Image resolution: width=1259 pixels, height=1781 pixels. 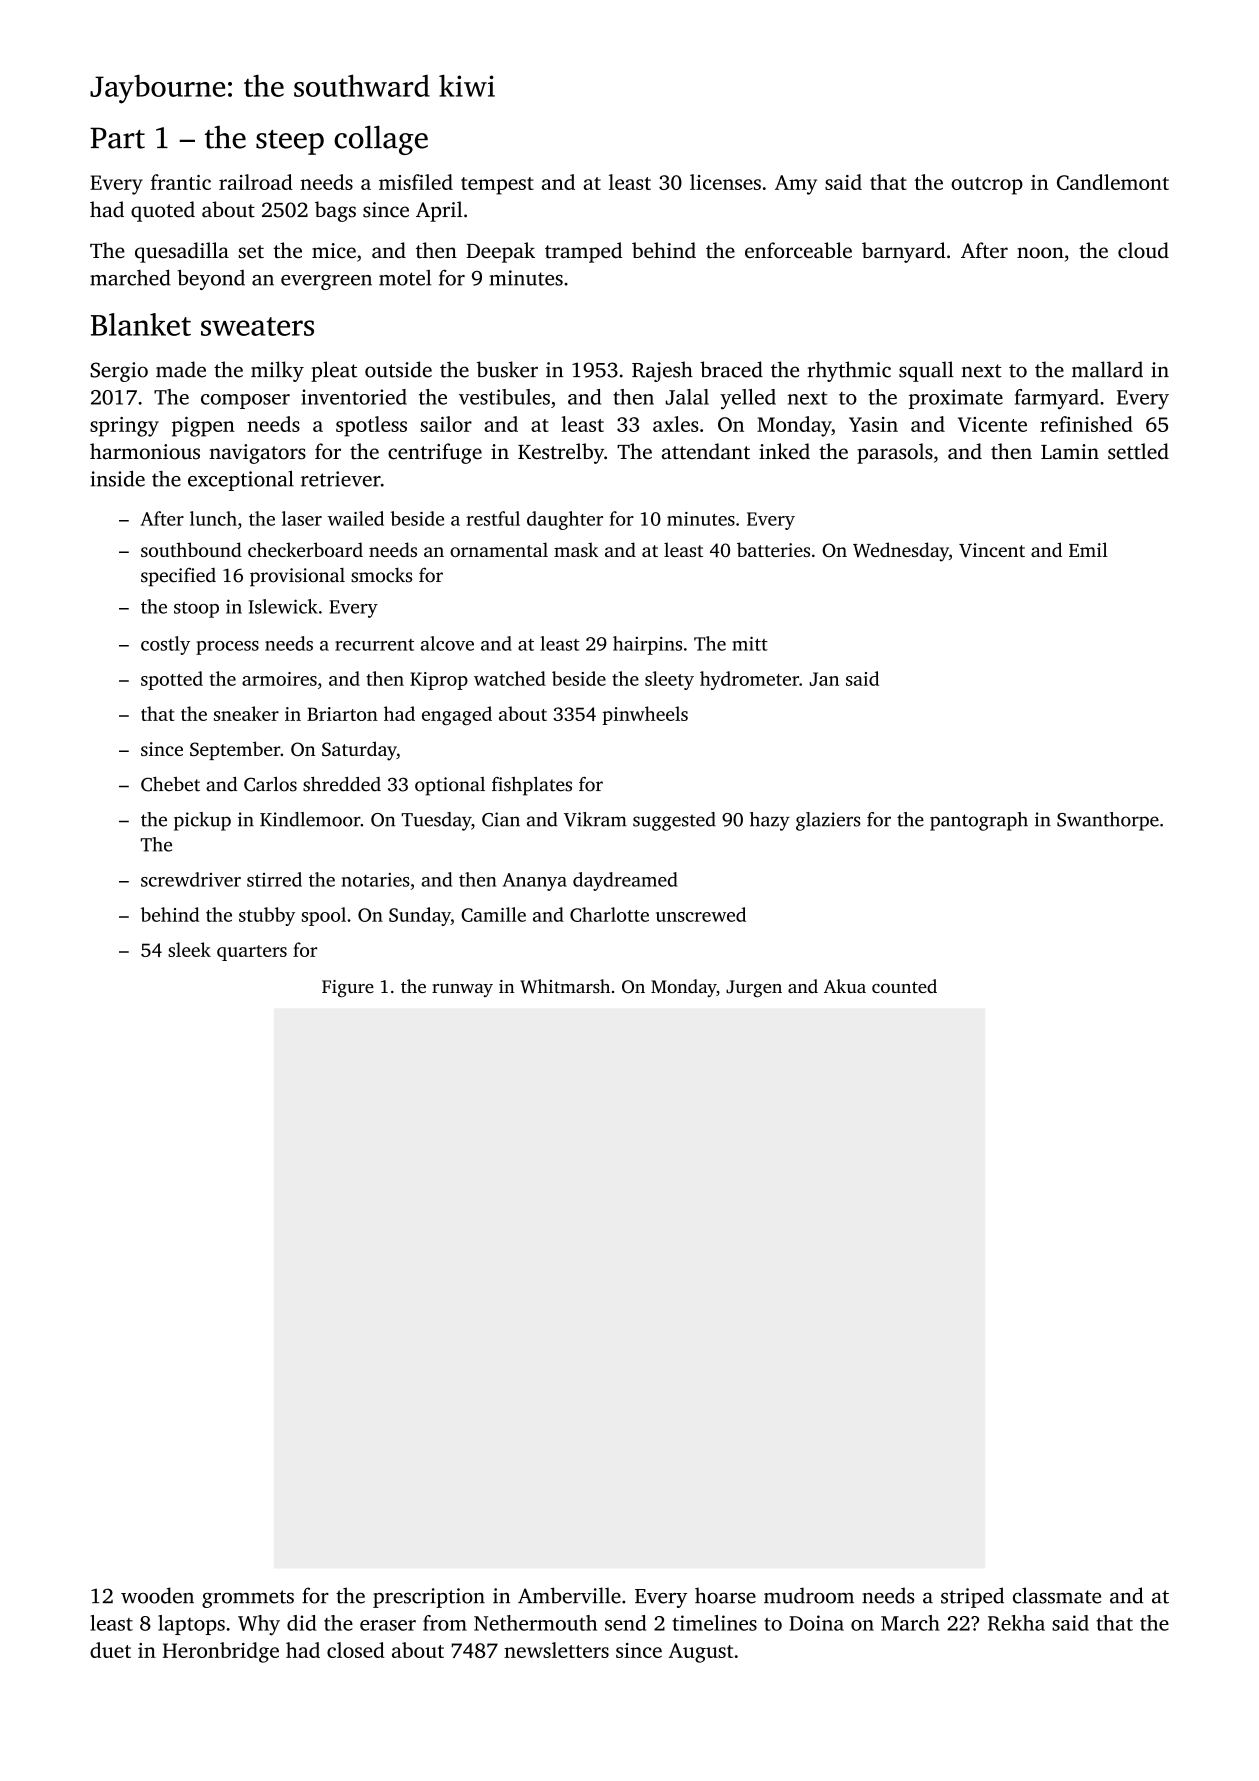 I want to click on pleat, so click(x=334, y=371).
